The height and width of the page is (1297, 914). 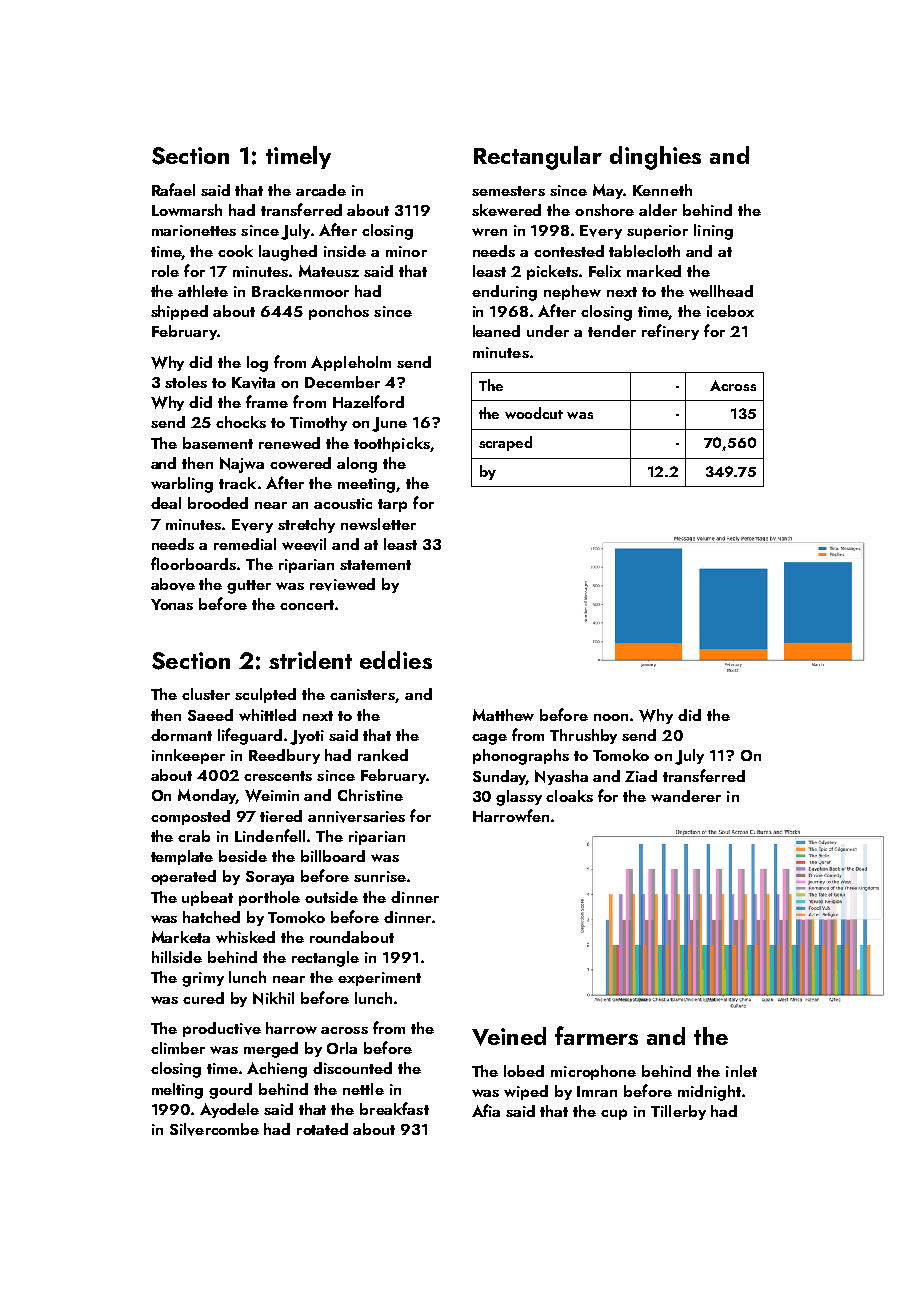 What do you see at coordinates (380, 876) in the page?
I see `sunrise` at bounding box center [380, 876].
